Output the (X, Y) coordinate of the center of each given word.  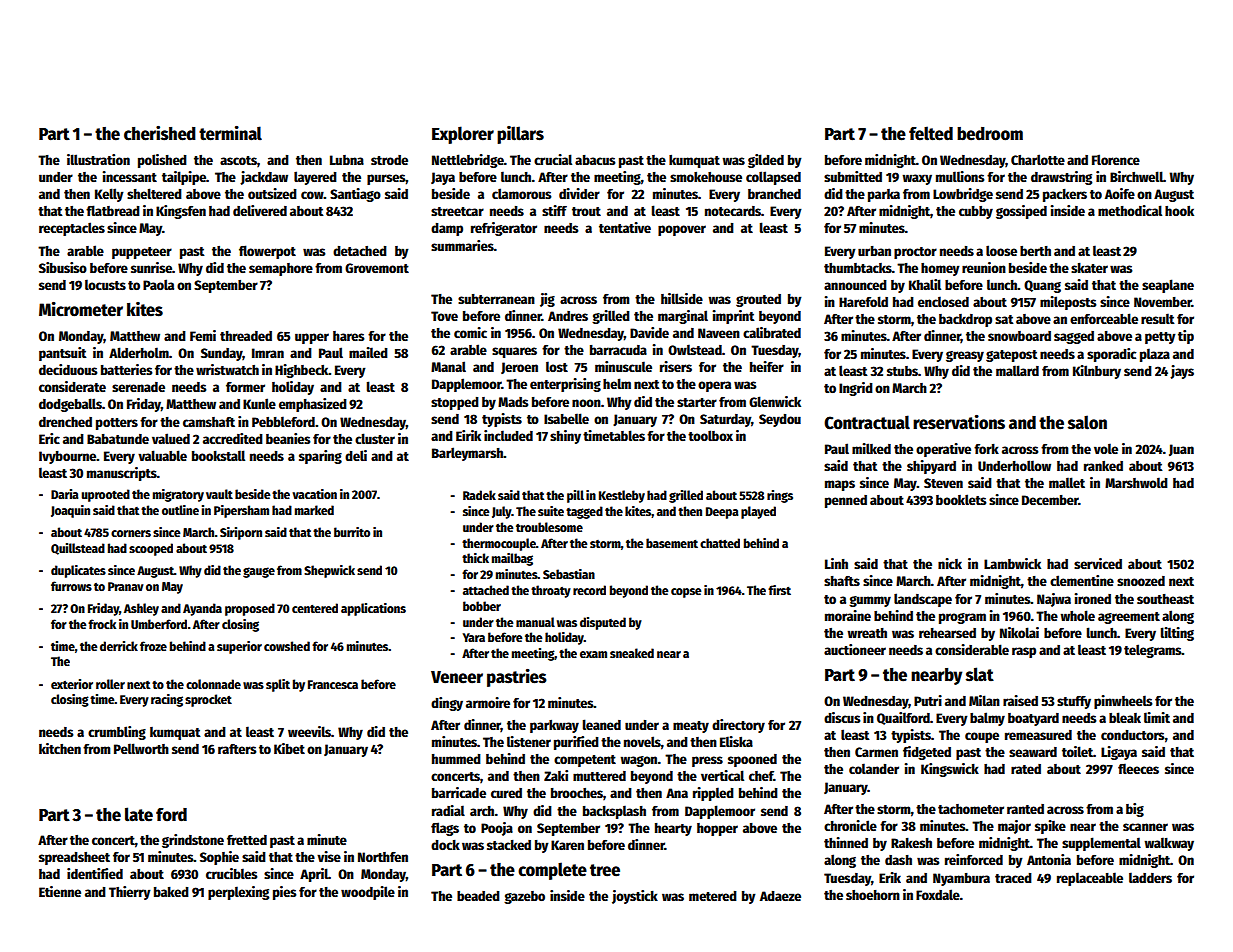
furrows (71, 586)
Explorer (463, 135)
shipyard (931, 467)
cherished (160, 133)
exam (593, 654)
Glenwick (775, 401)
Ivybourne (67, 457)
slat (980, 674)
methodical (1130, 210)
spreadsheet (74, 858)
